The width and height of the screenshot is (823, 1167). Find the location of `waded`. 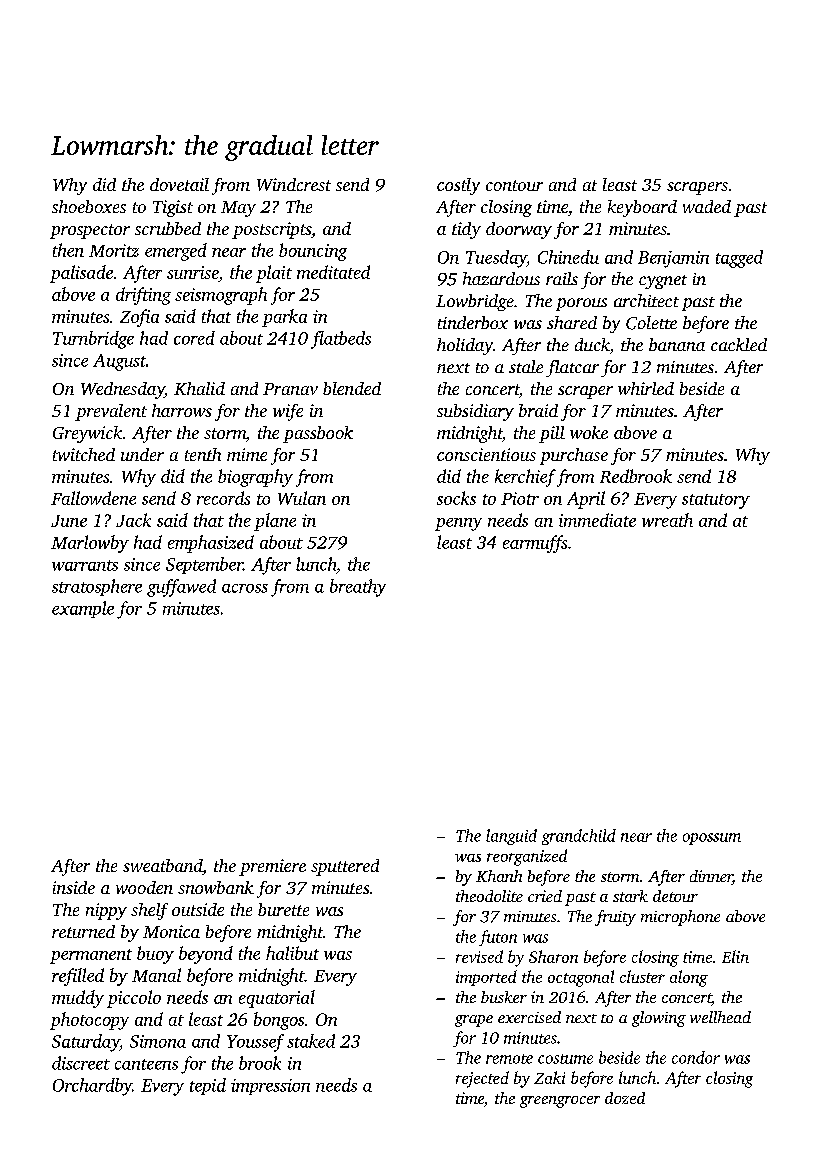

waded is located at coordinates (707, 206).
